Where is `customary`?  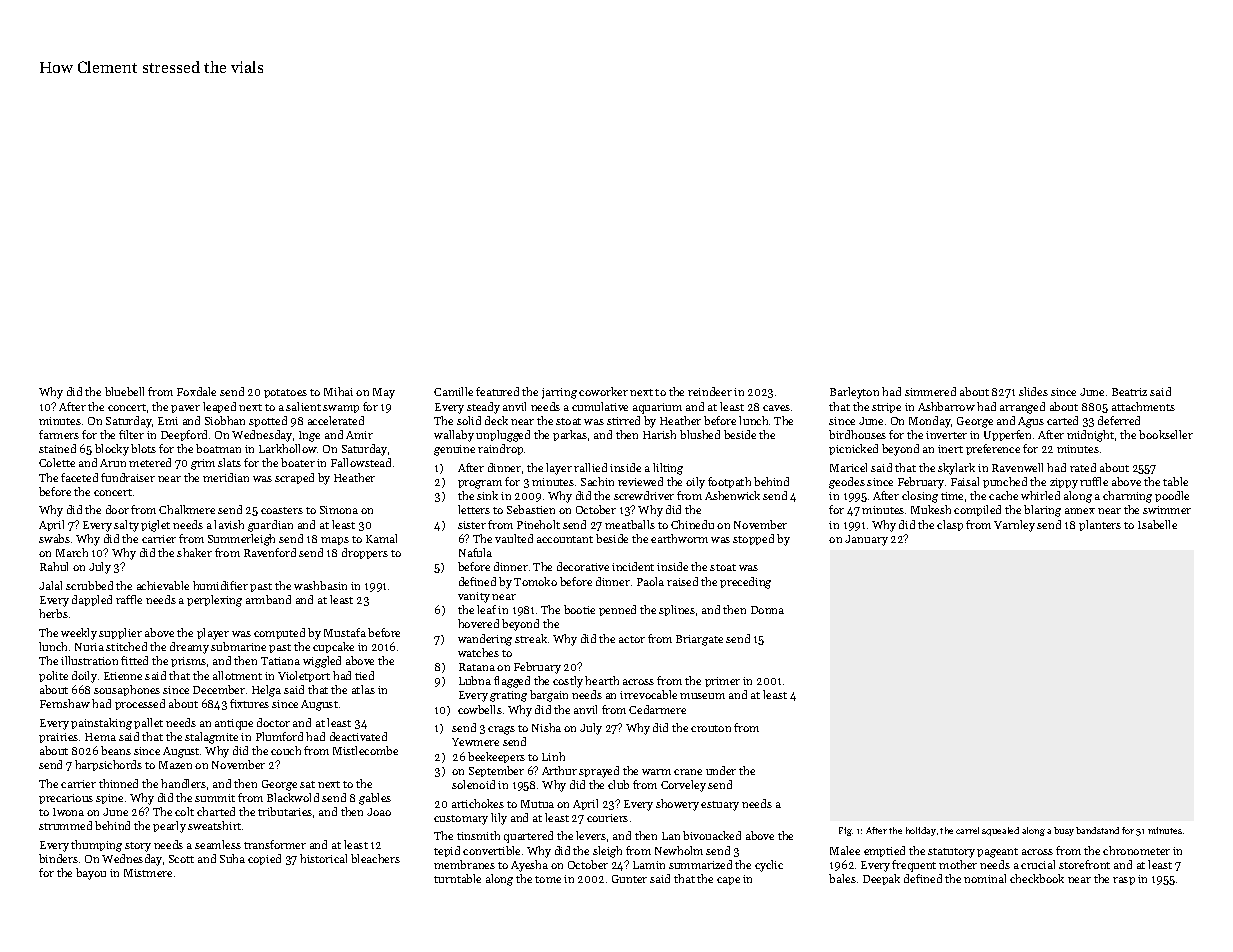
customary is located at coordinates (461, 820).
